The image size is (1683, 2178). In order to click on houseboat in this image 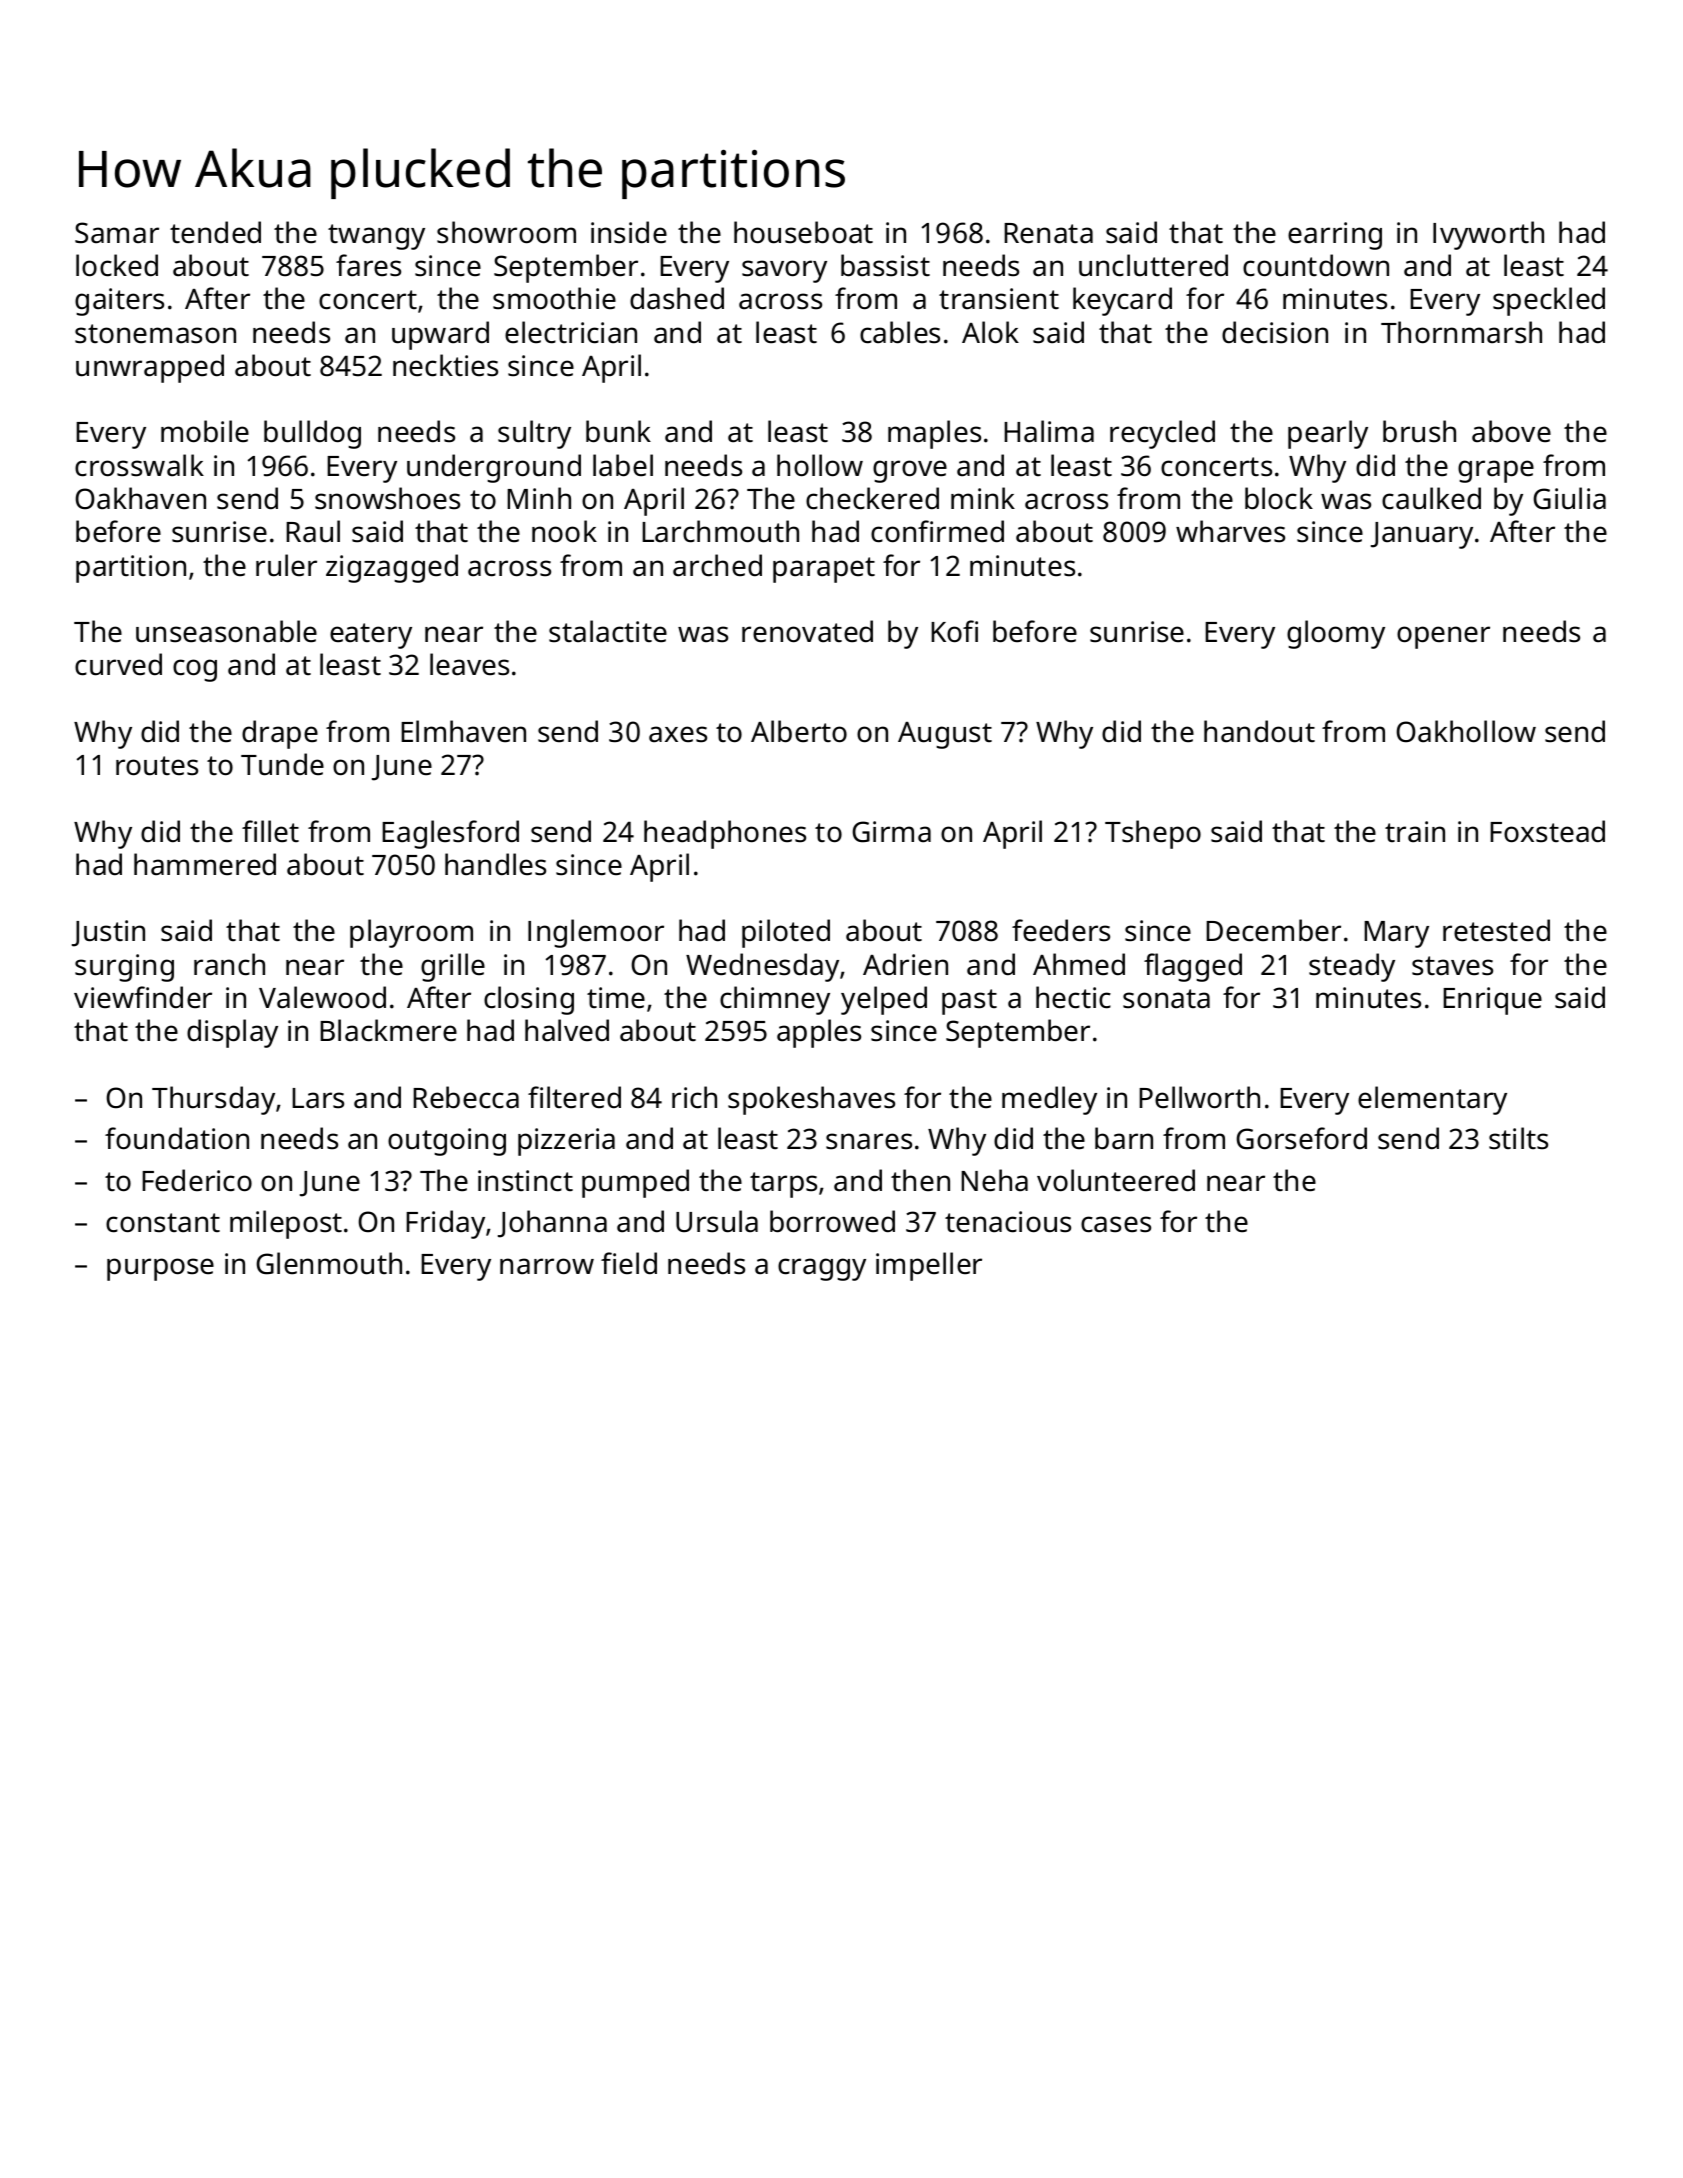, I will do `click(803, 232)`.
